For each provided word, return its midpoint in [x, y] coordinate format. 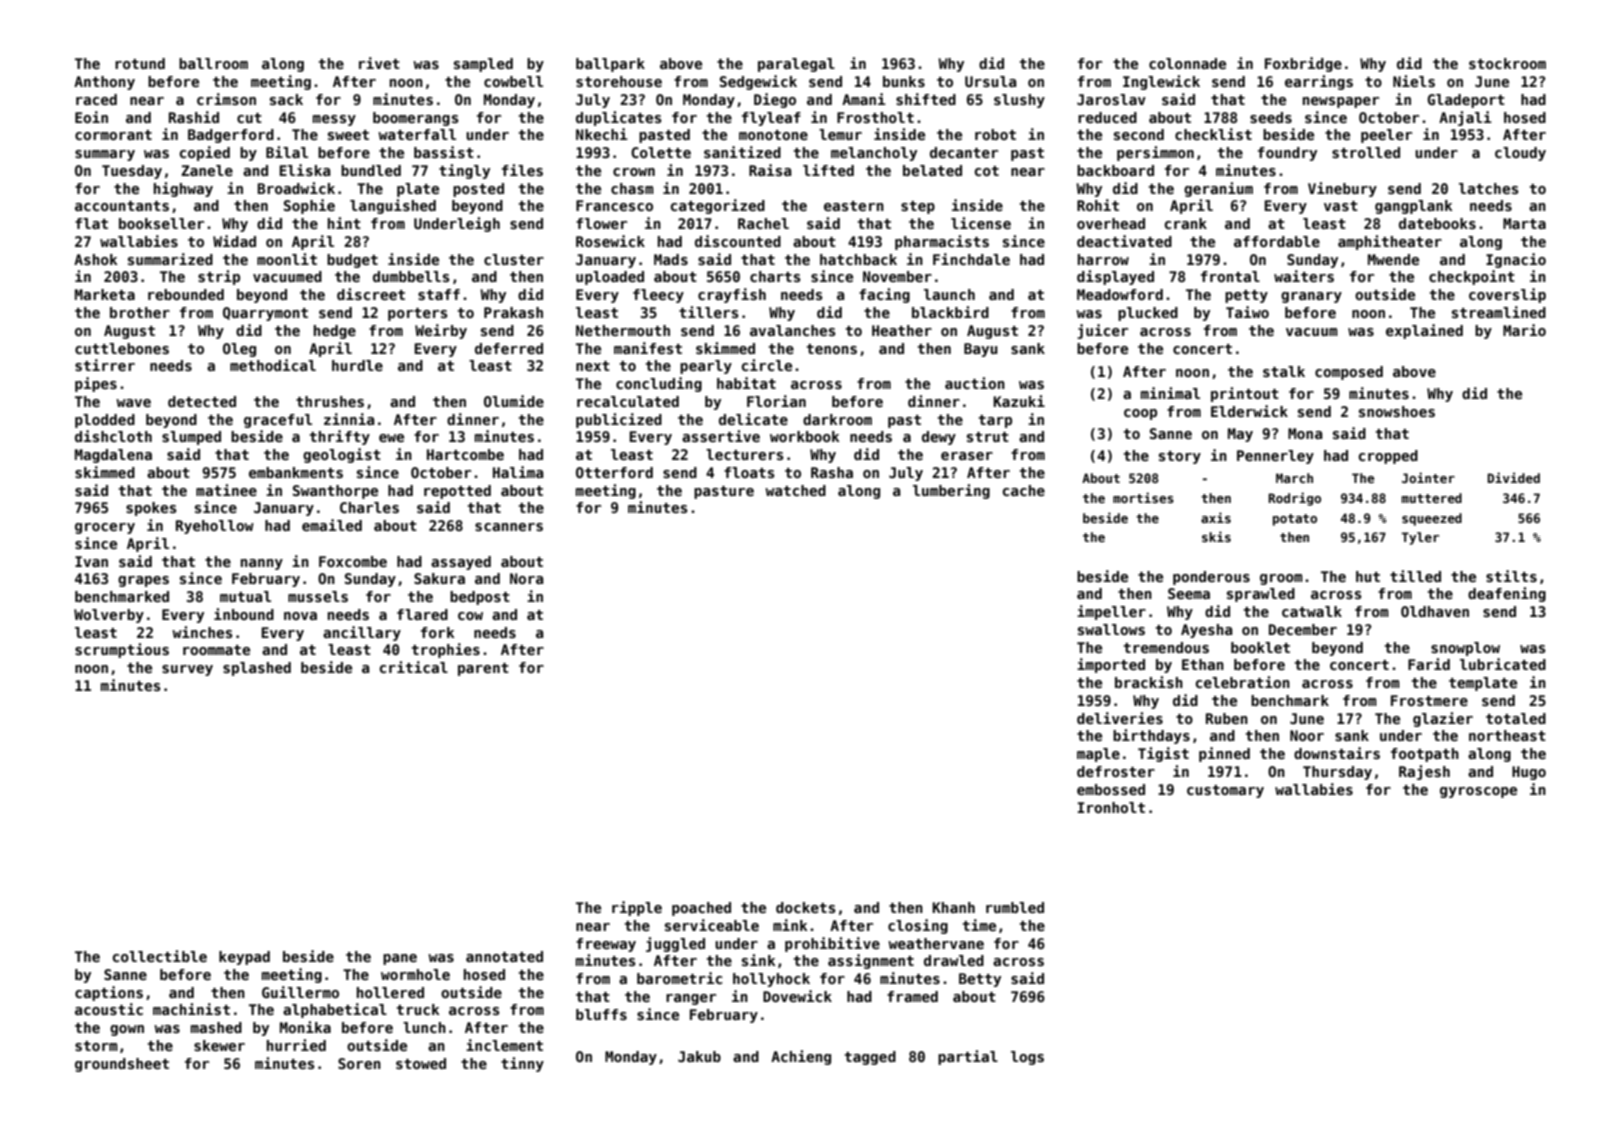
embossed [1111, 789]
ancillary [362, 633]
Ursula [990, 81]
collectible [160, 956]
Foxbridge [1303, 64]
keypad [244, 958]
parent [483, 669]
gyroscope [1478, 792]
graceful [278, 421]
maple [1098, 755]
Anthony [104, 83]
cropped [1388, 457]
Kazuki [1019, 401]
